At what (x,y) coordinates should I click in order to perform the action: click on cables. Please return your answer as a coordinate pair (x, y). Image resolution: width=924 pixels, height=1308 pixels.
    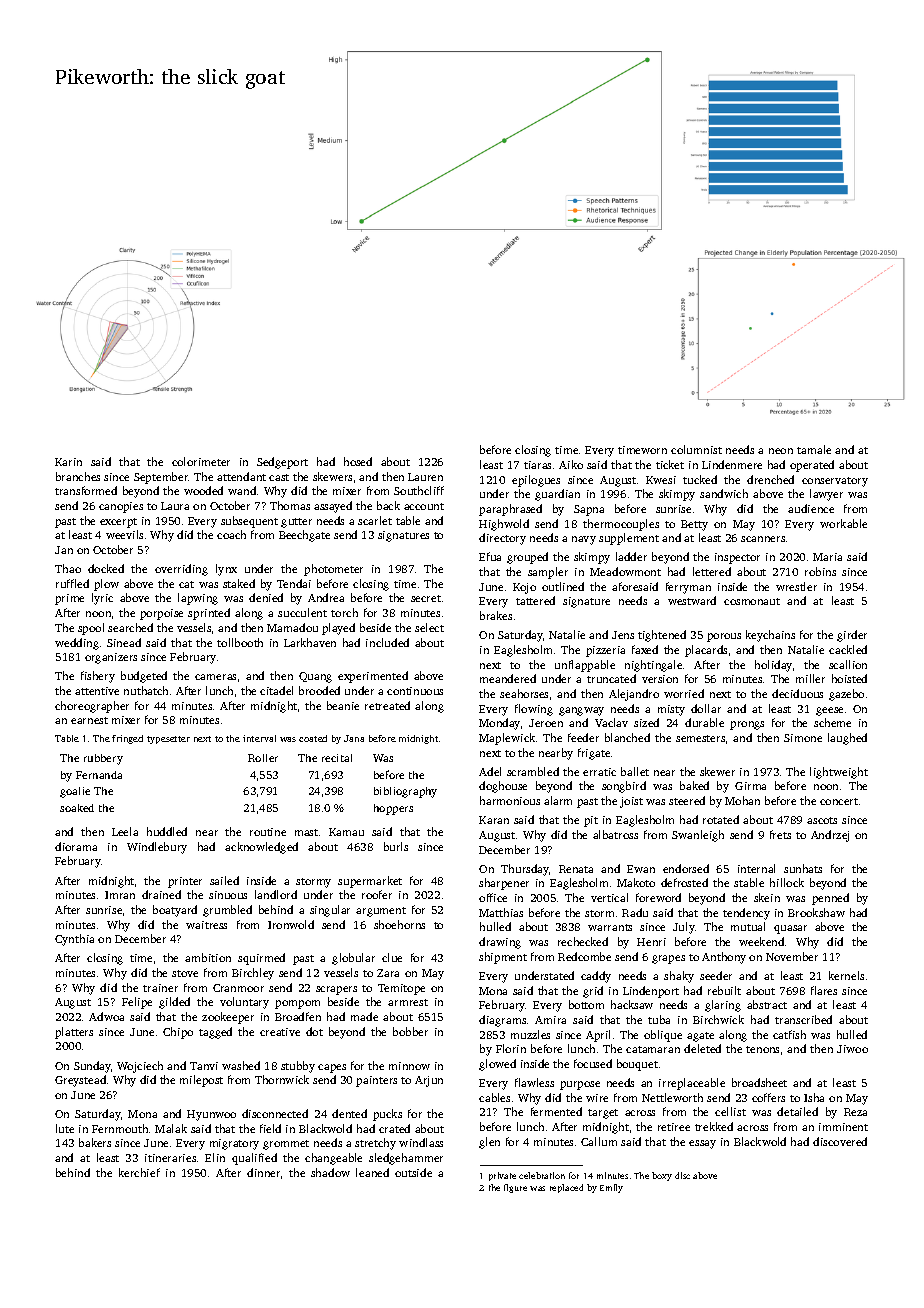
    Looking at the image, I should click on (494, 1097).
